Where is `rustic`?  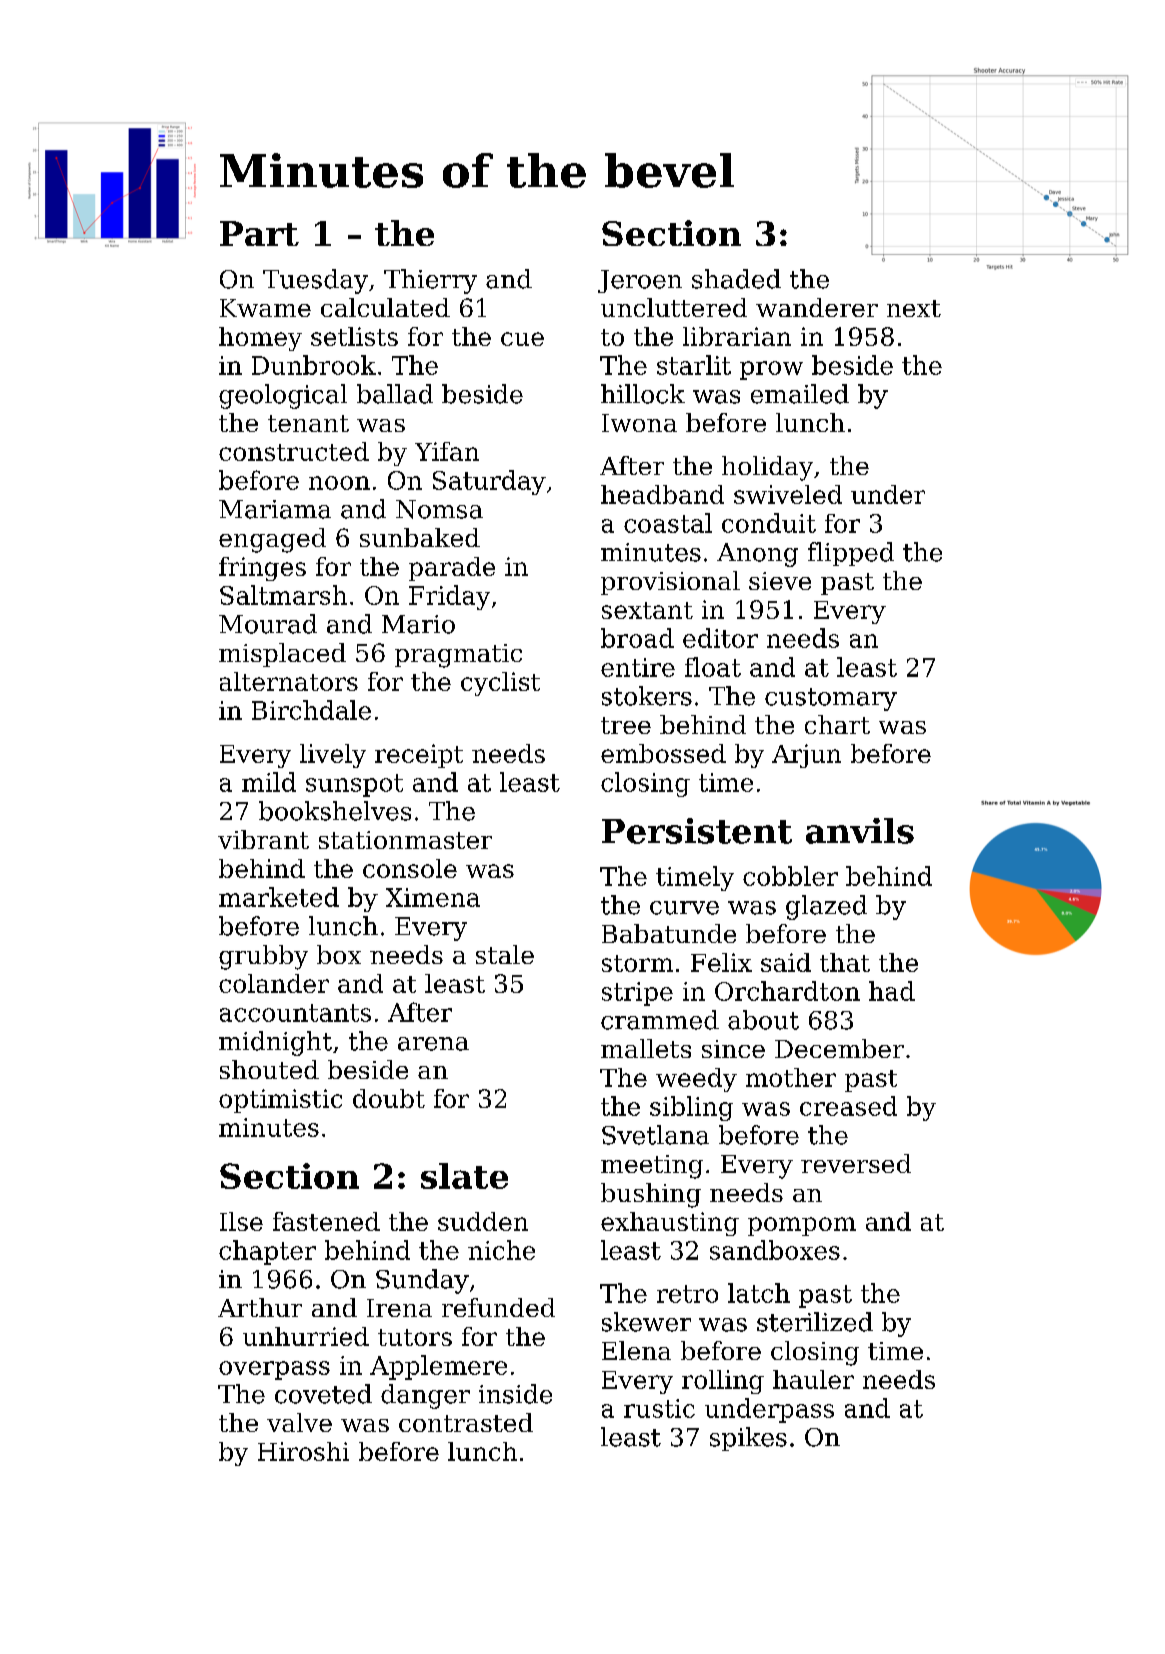 rustic is located at coordinates (659, 1408).
